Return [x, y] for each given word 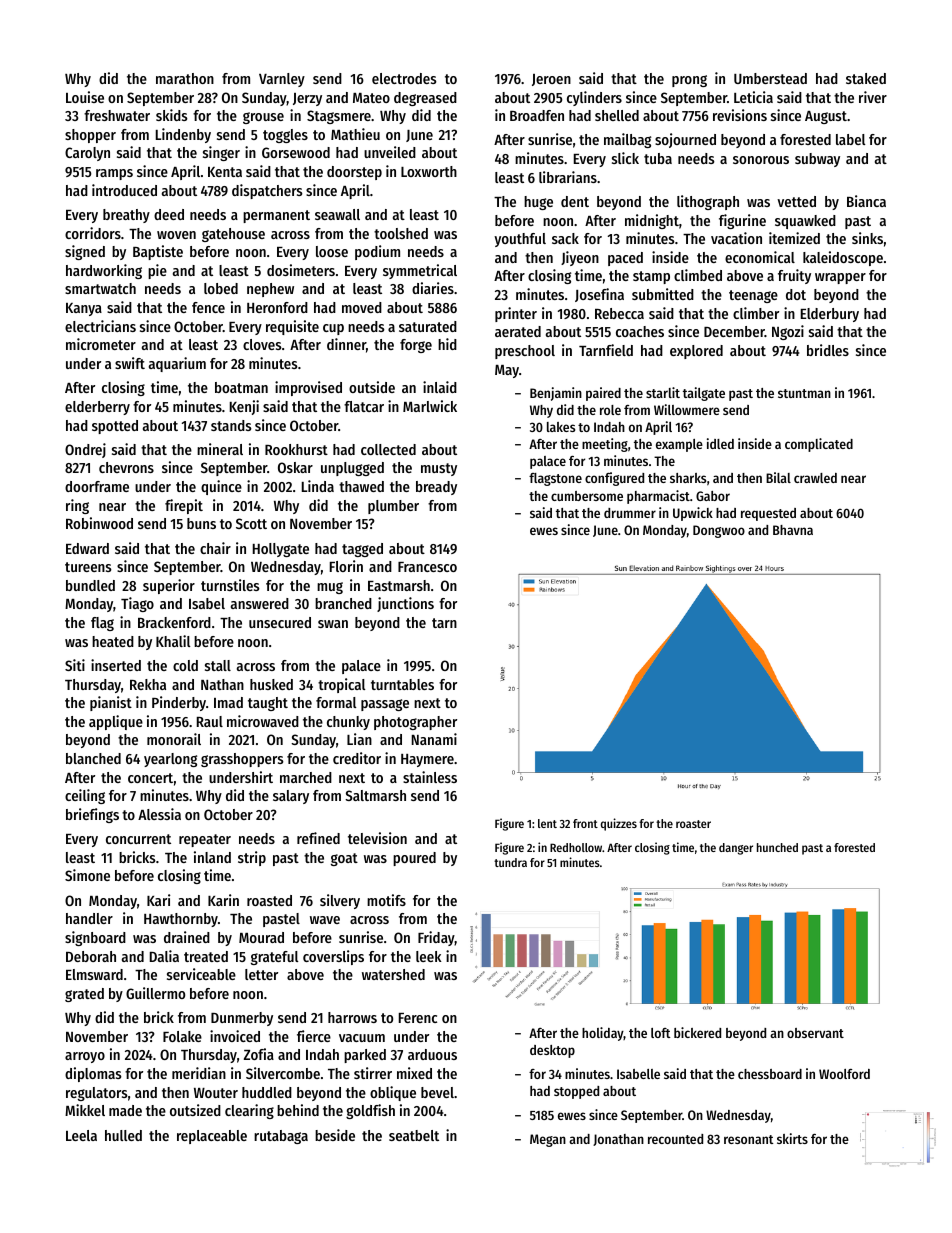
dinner [346, 344]
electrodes [404, 78]
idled [720, 443]
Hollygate [281, 550]
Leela [81, 1135]
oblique [393, 1093]
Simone [87, 875]
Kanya [84, 309]
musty [439, 469]
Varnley [282, 80]
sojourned [685, 140]
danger [736, 849]
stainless [430, 777]
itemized [794, 238]
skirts [792, 1138]
